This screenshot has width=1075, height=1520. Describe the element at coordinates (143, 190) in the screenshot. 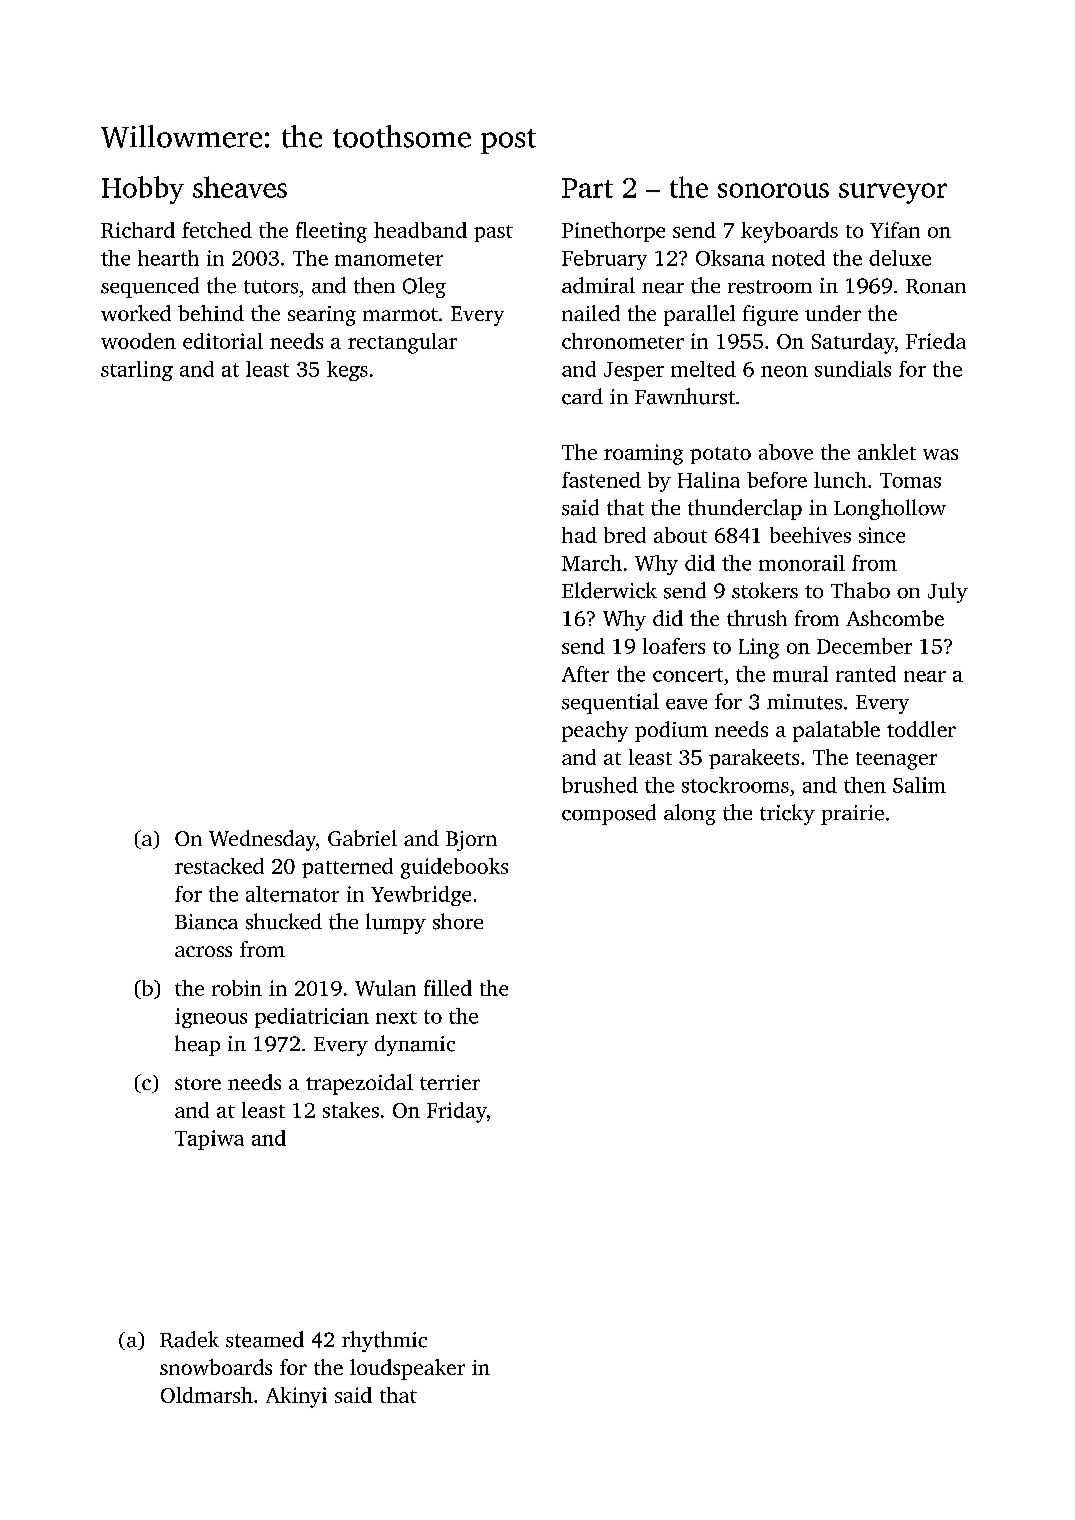

I see `Hobby` at that location.
